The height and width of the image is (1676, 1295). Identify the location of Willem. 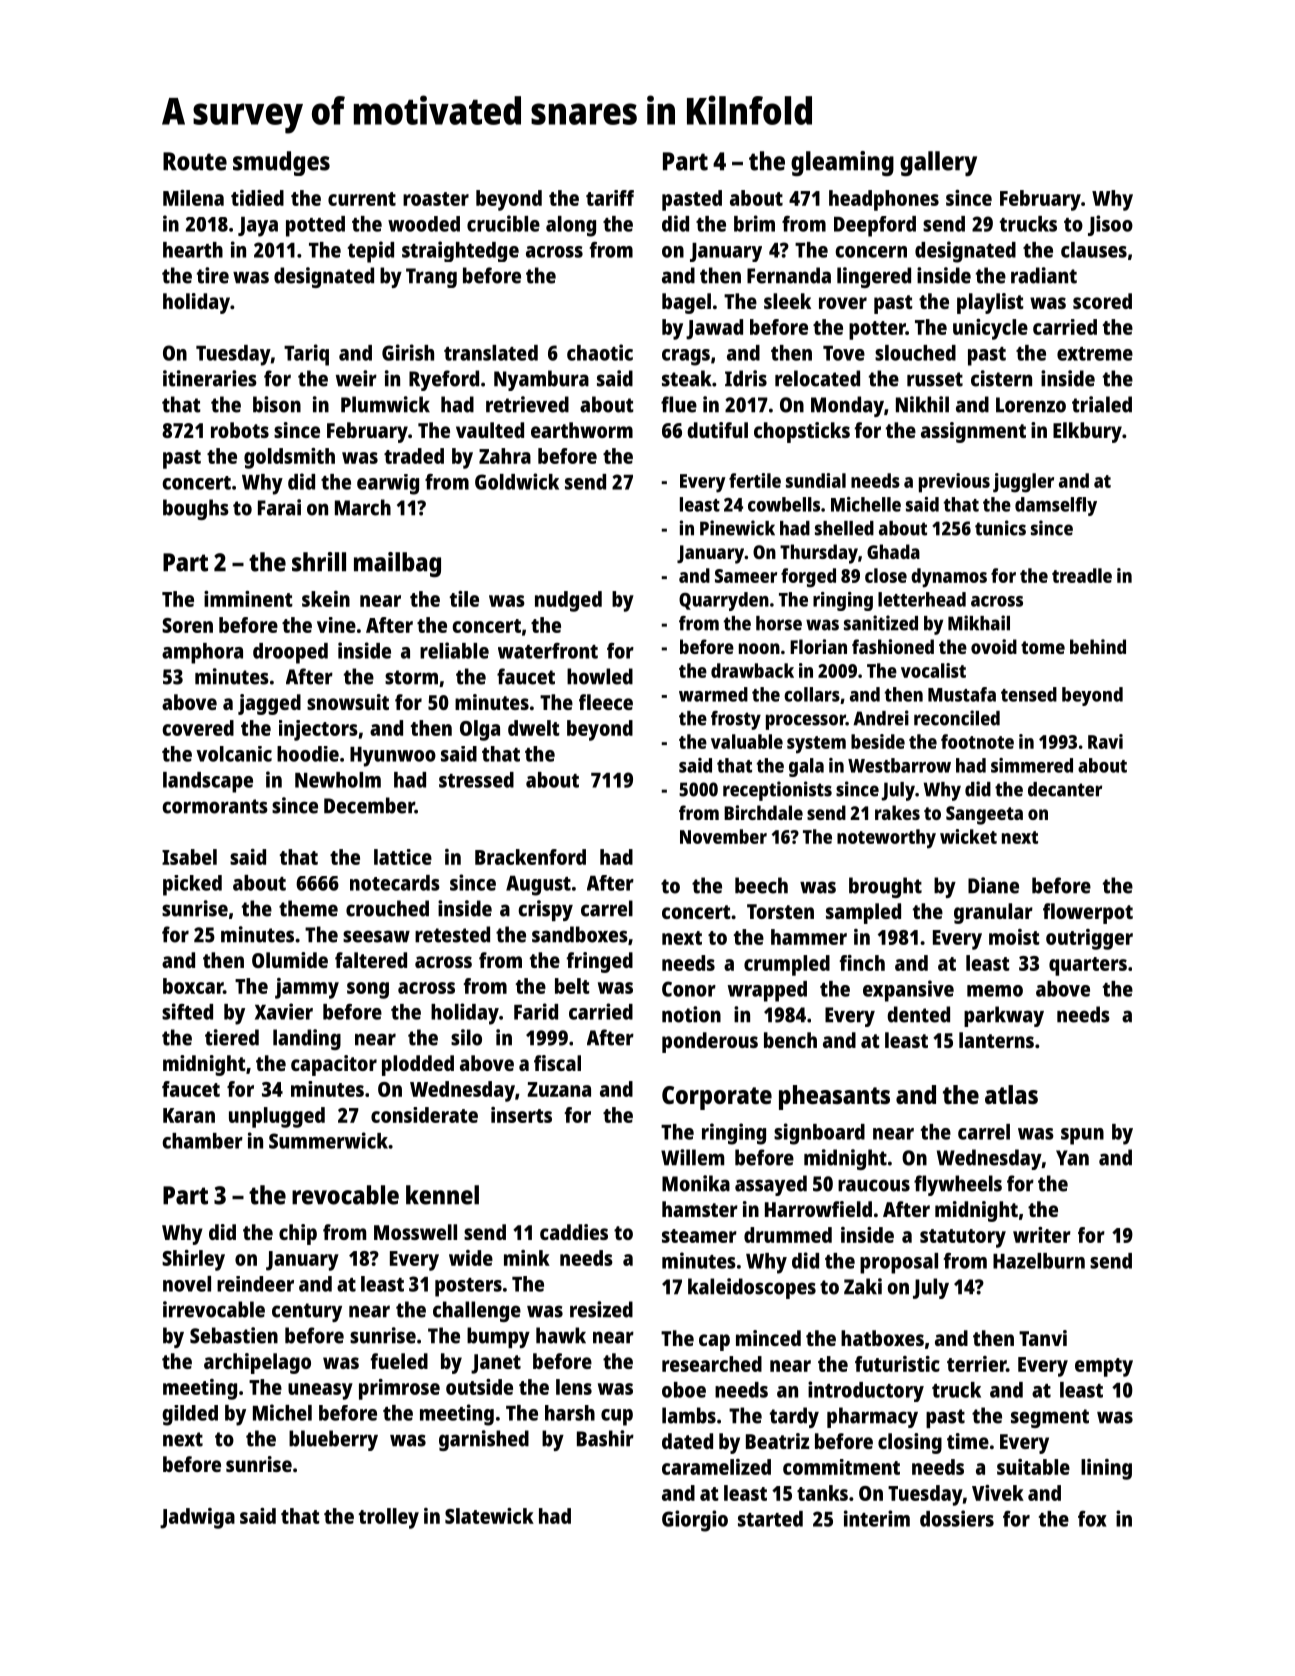
(692, 1157).
